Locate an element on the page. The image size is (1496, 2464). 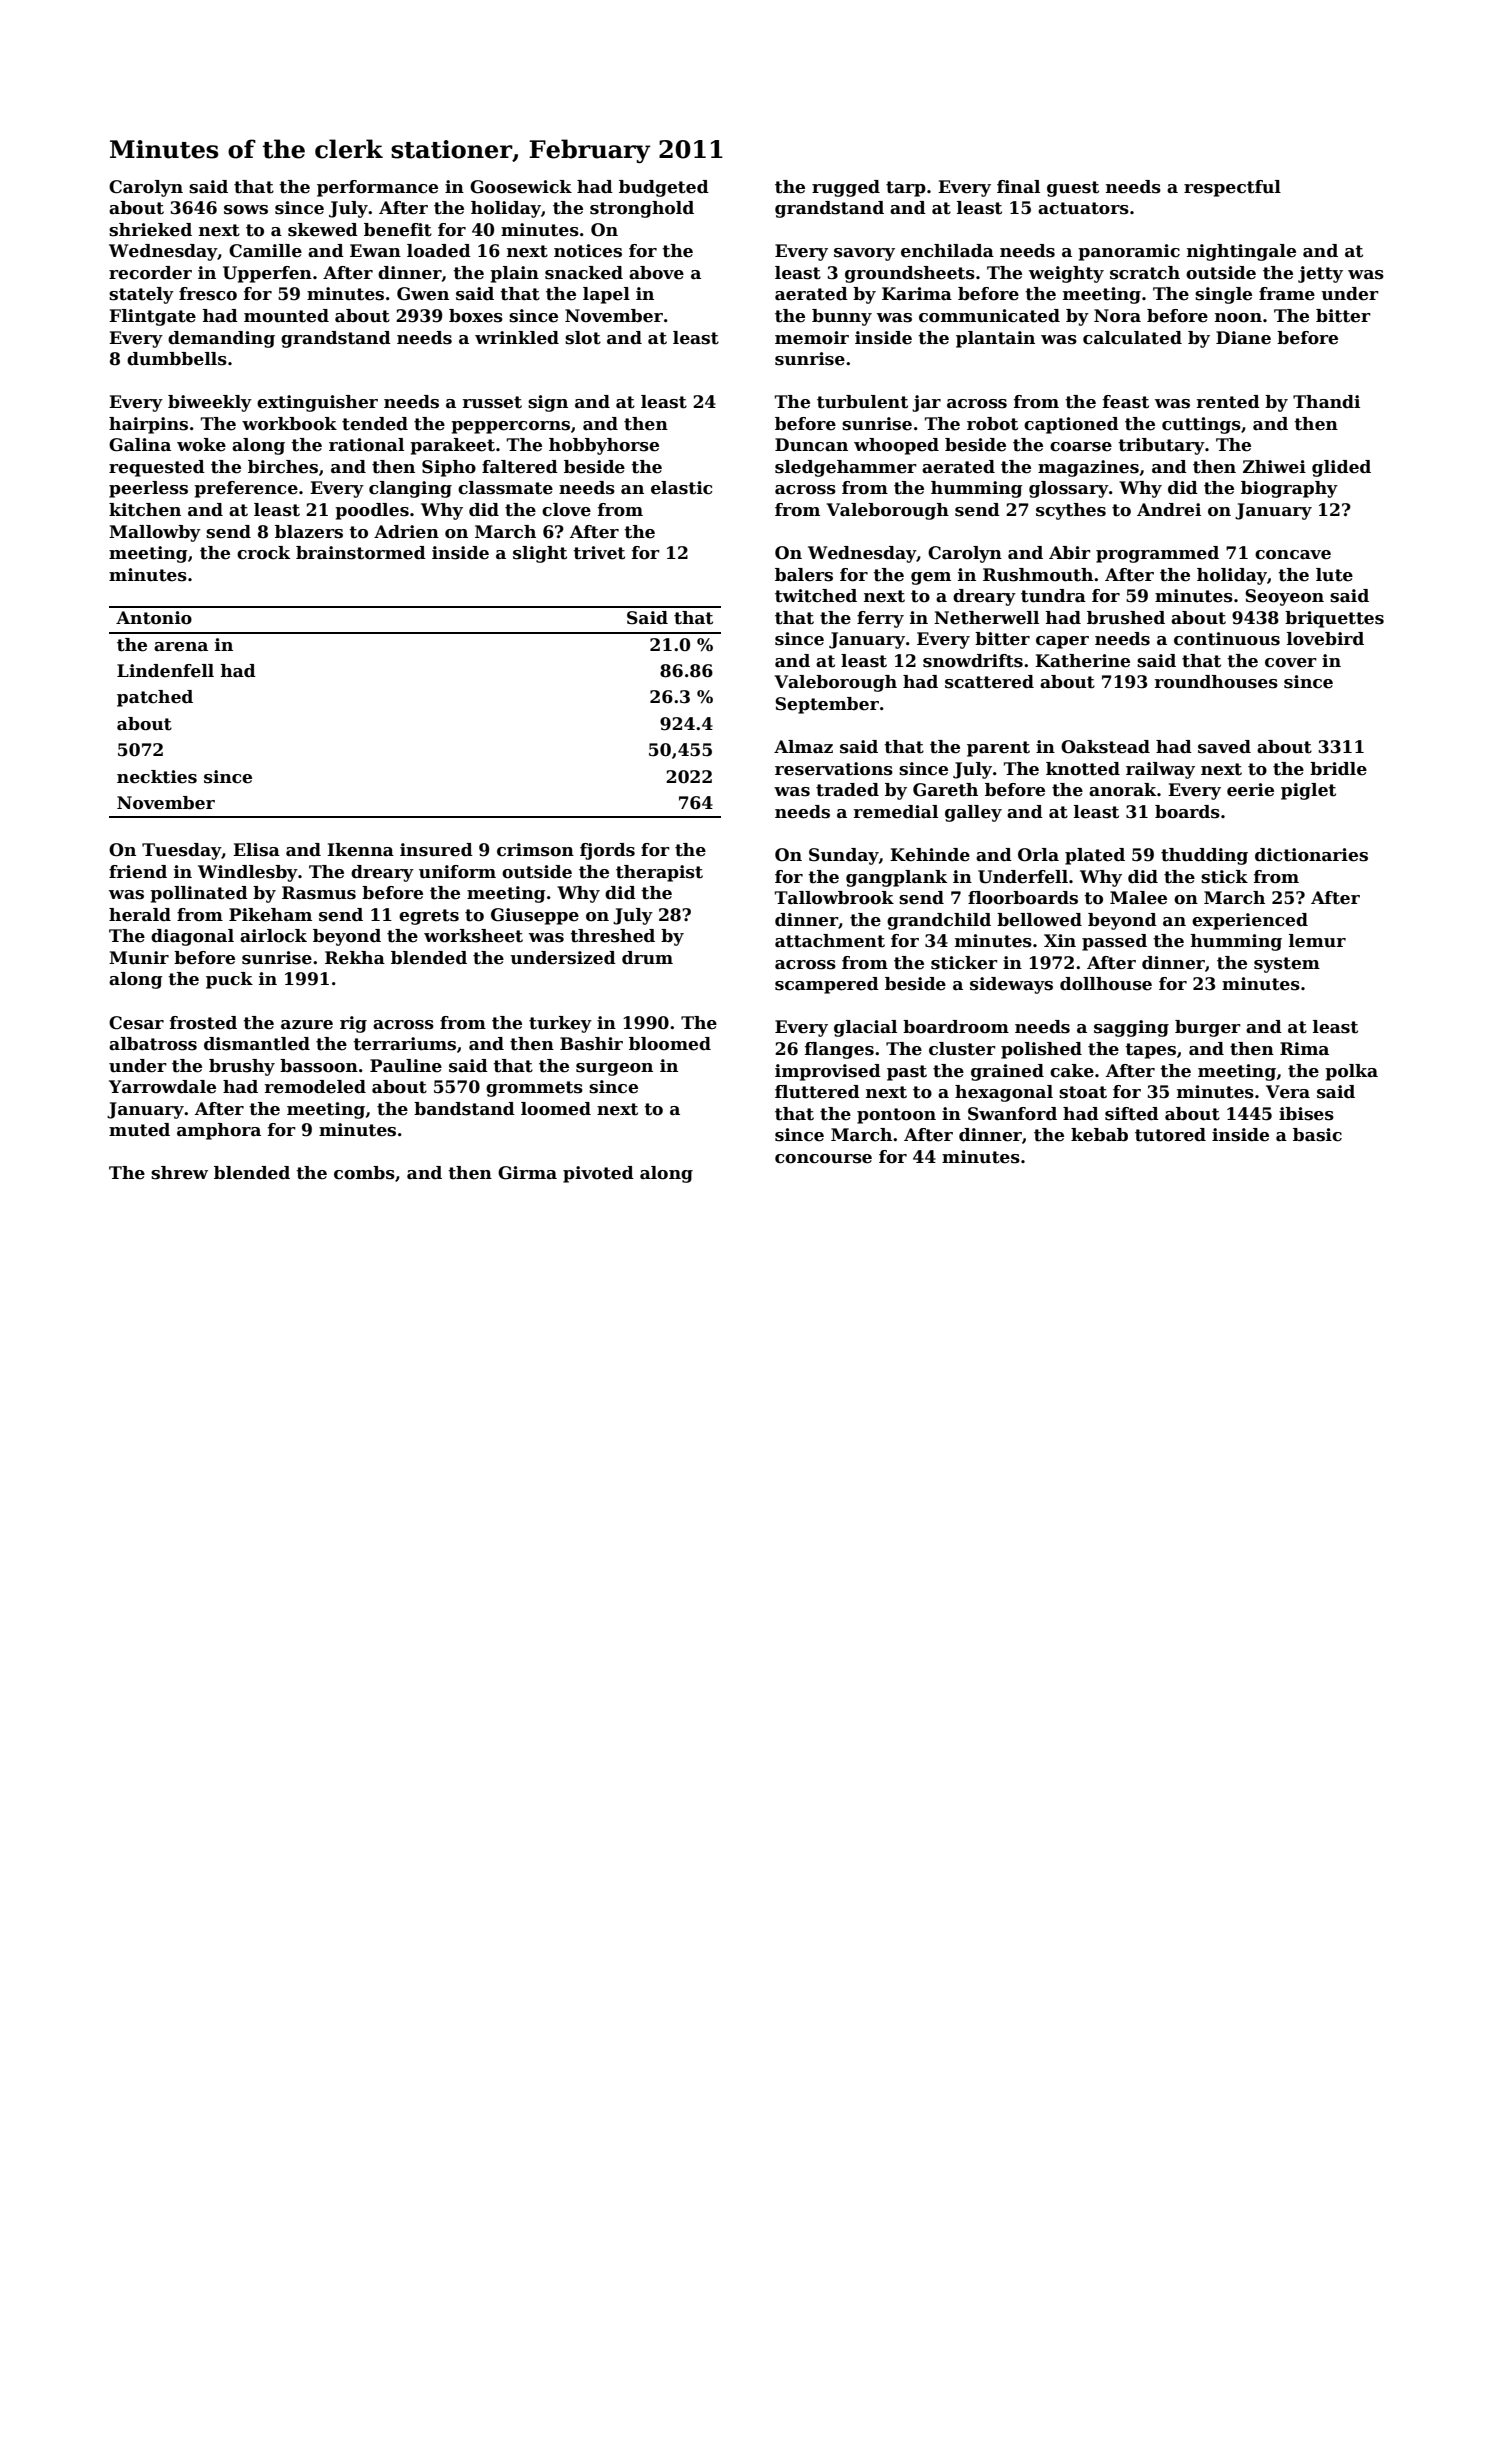
tributary is located at coordinates (1161, 446).
